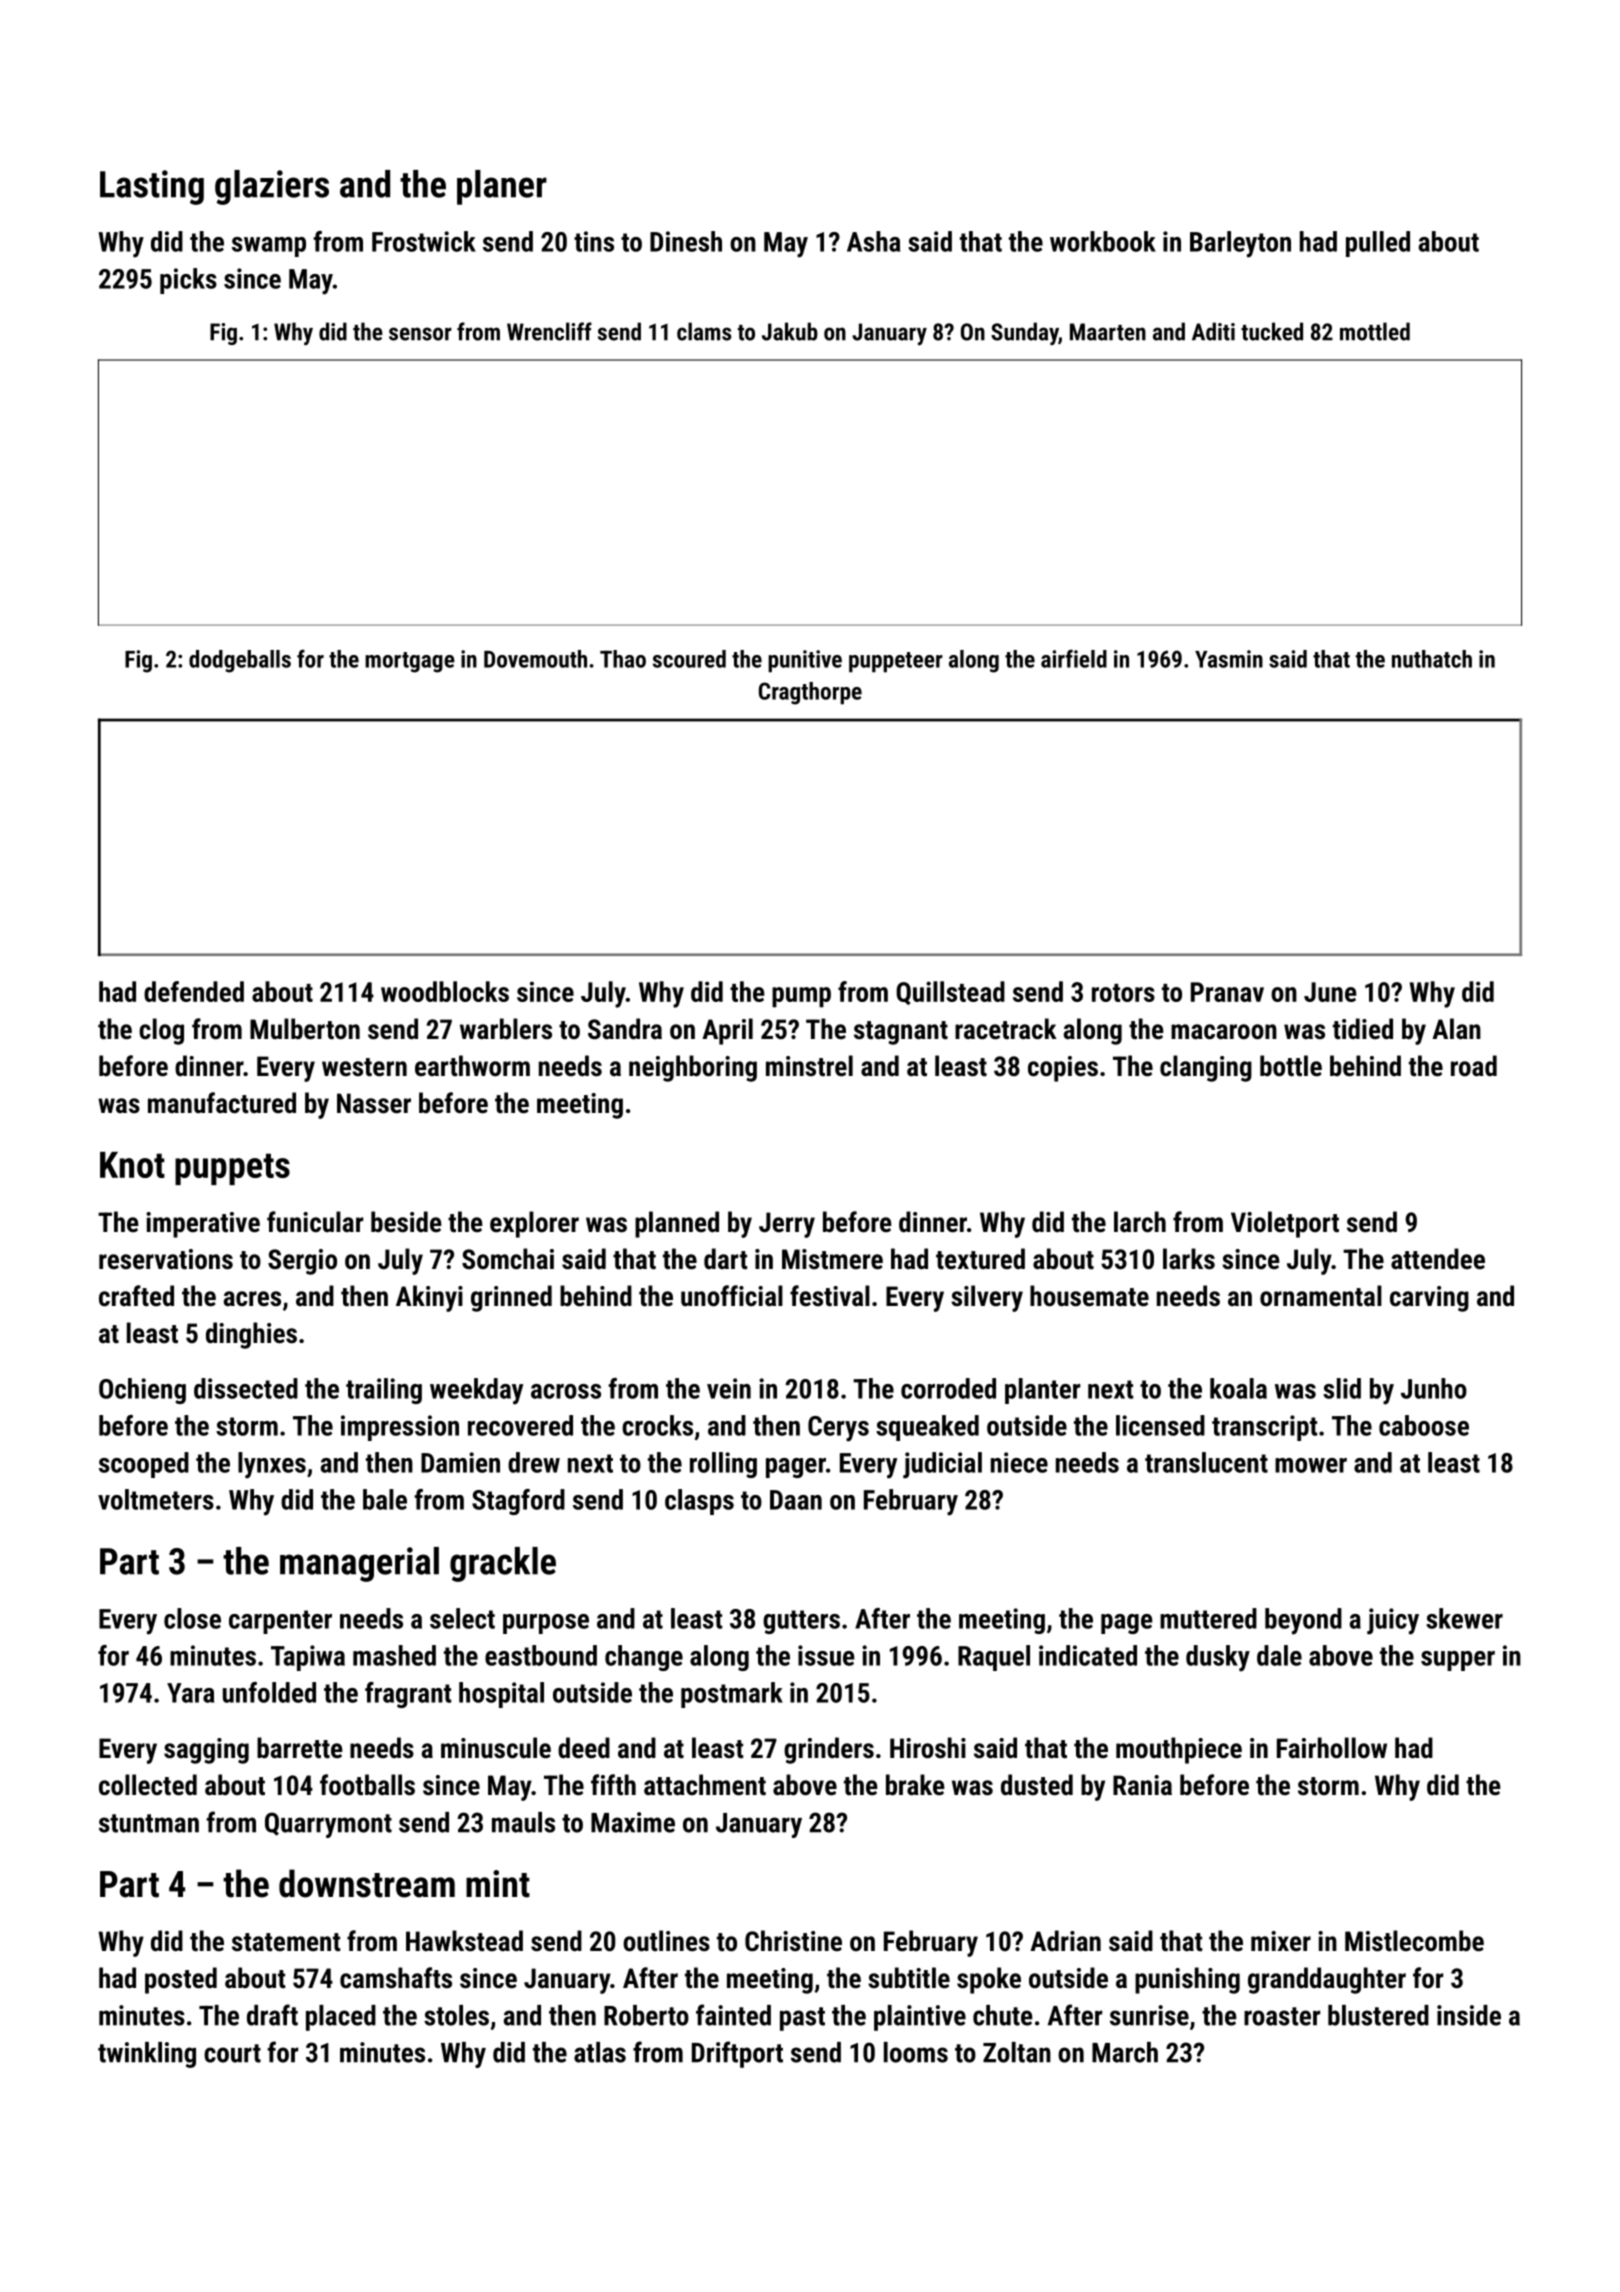 This image has width=1620, height=2292. What do you see at coordinates (1456, 1029) in the image?
I see `Alan` at bounding box center [1456, 1029].
